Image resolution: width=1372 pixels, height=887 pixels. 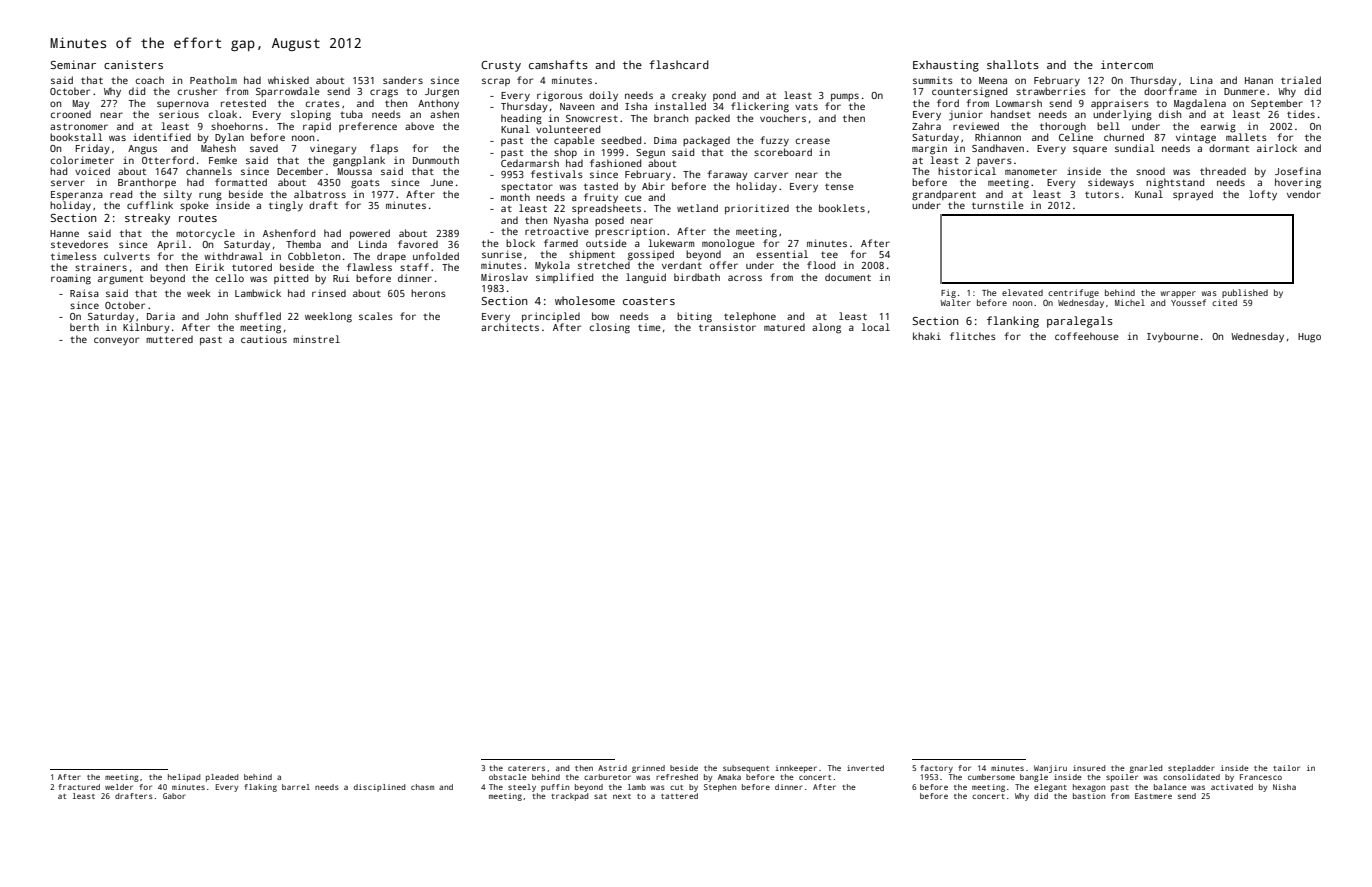 What do you see at coordinates (946, 66) in the screenshot?
I see `Exhausting` at bounding box center [946, 66].
